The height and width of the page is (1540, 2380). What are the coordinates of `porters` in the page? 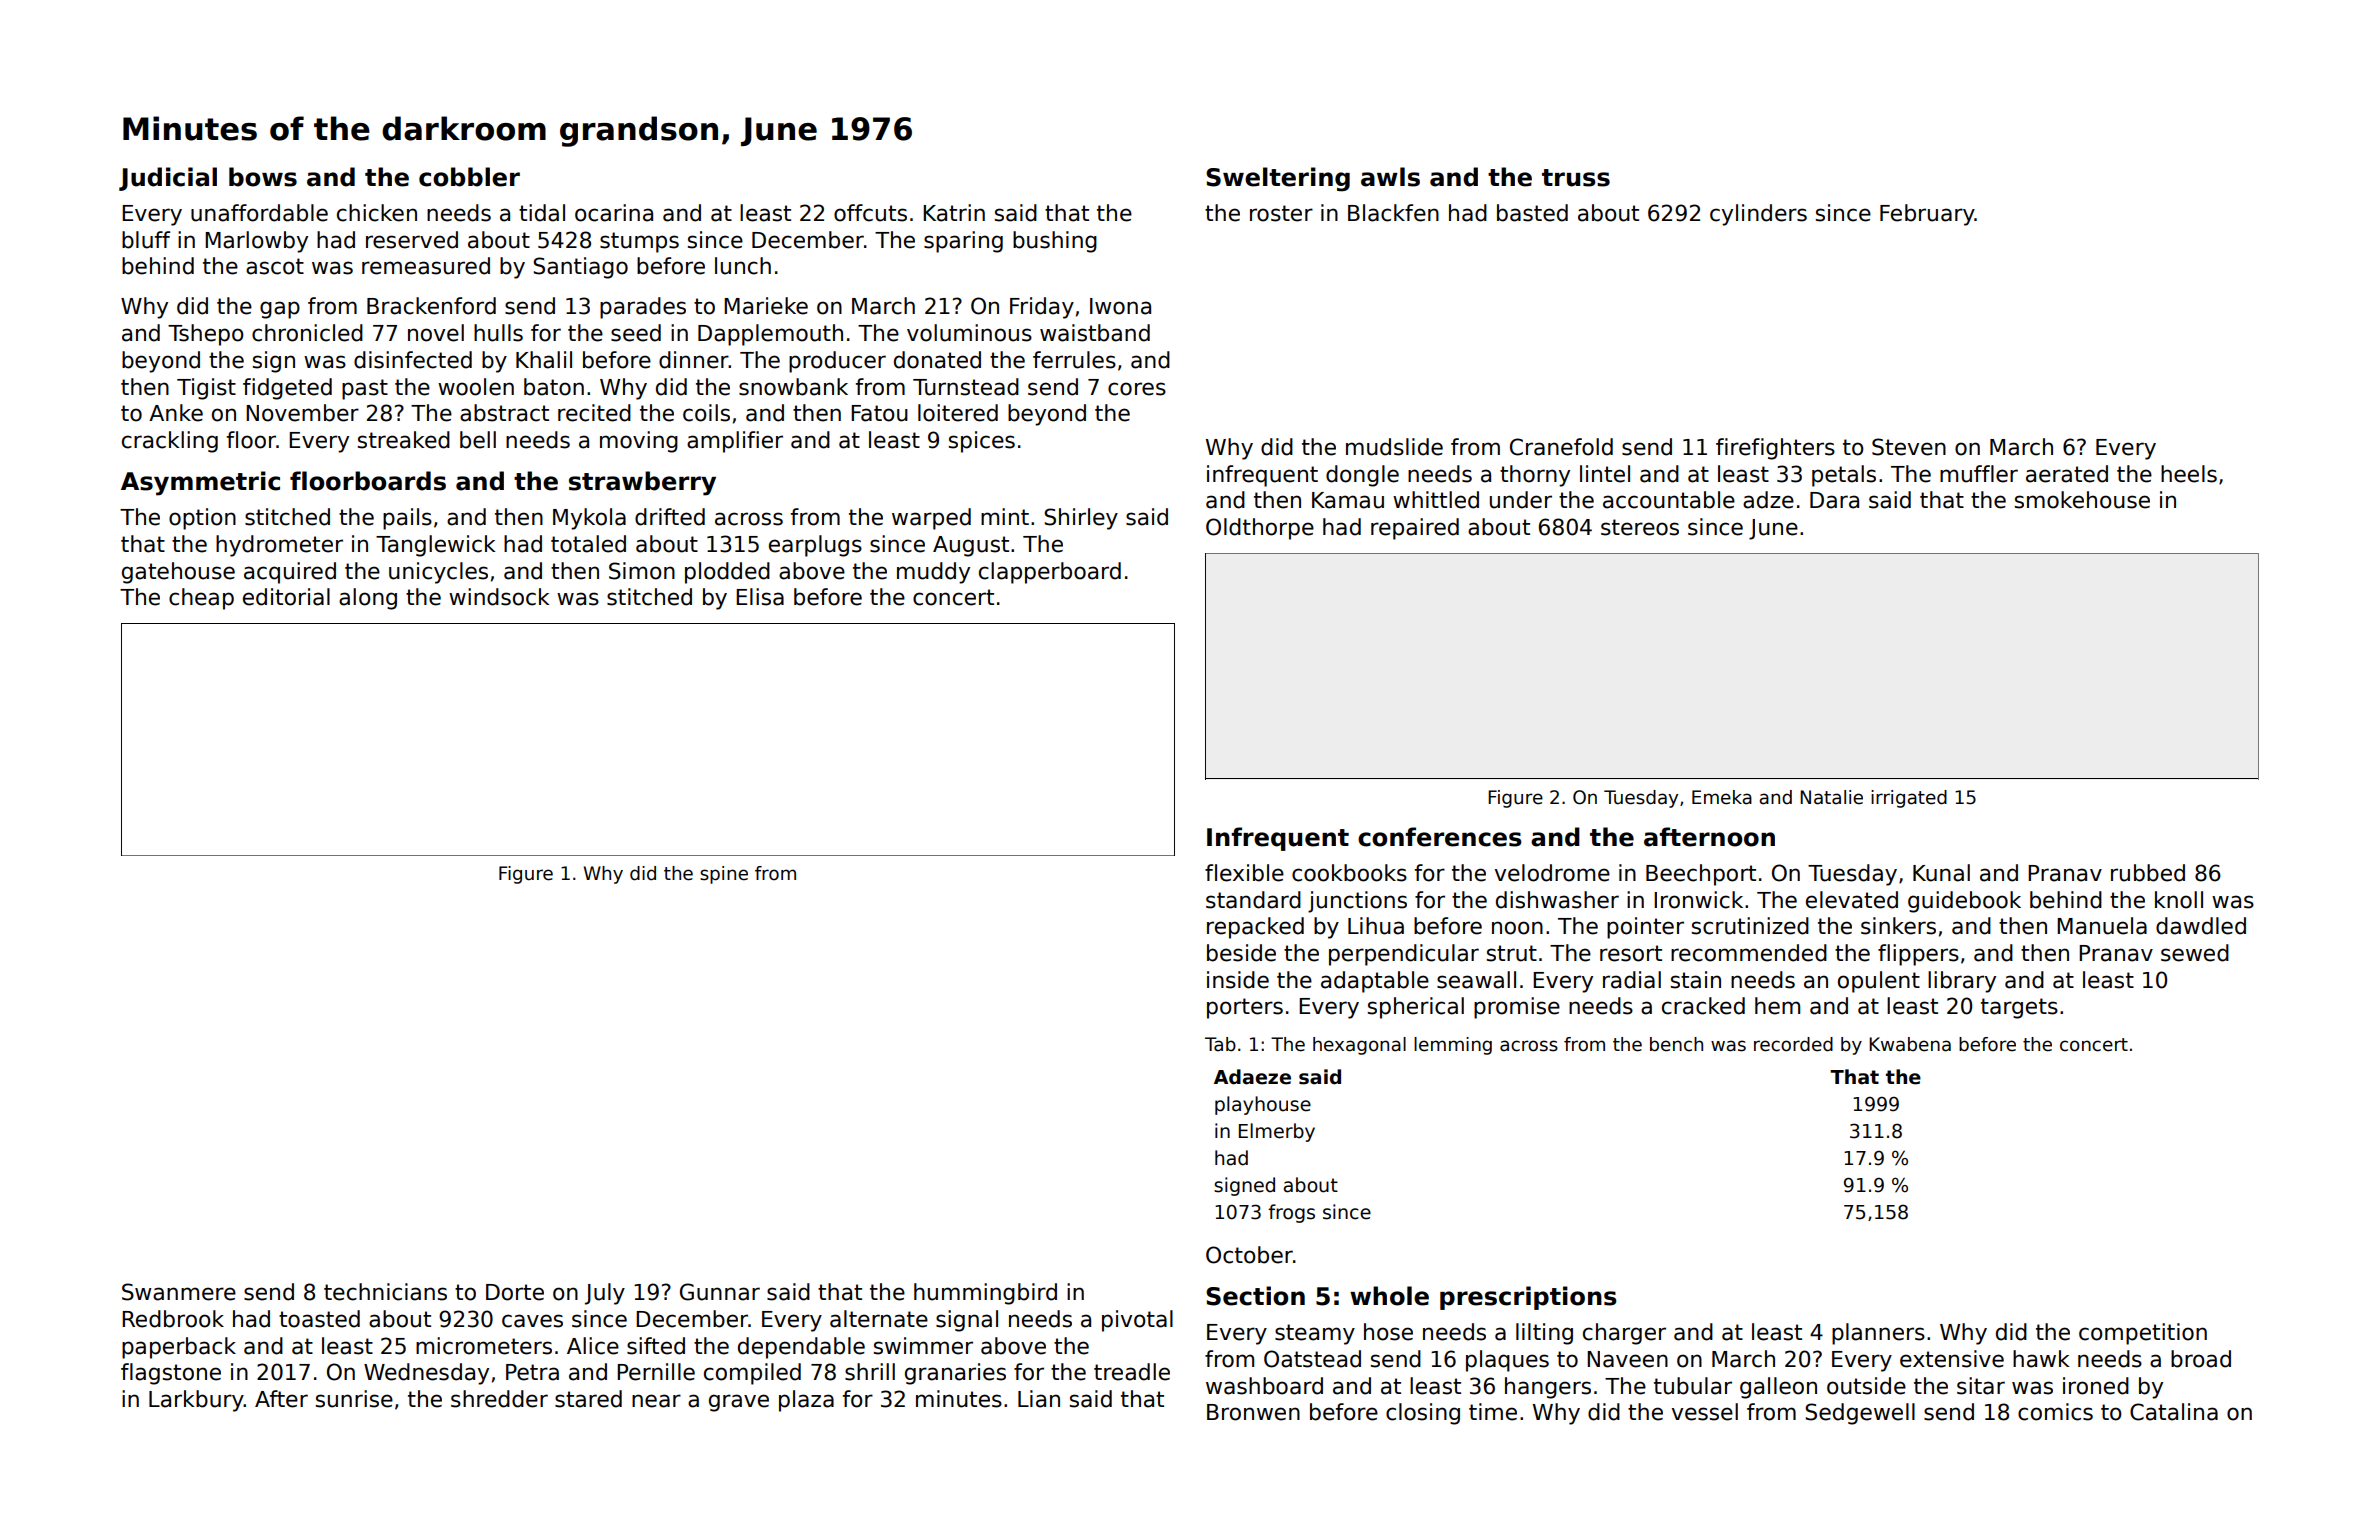 It's located at (1245, 1008).
